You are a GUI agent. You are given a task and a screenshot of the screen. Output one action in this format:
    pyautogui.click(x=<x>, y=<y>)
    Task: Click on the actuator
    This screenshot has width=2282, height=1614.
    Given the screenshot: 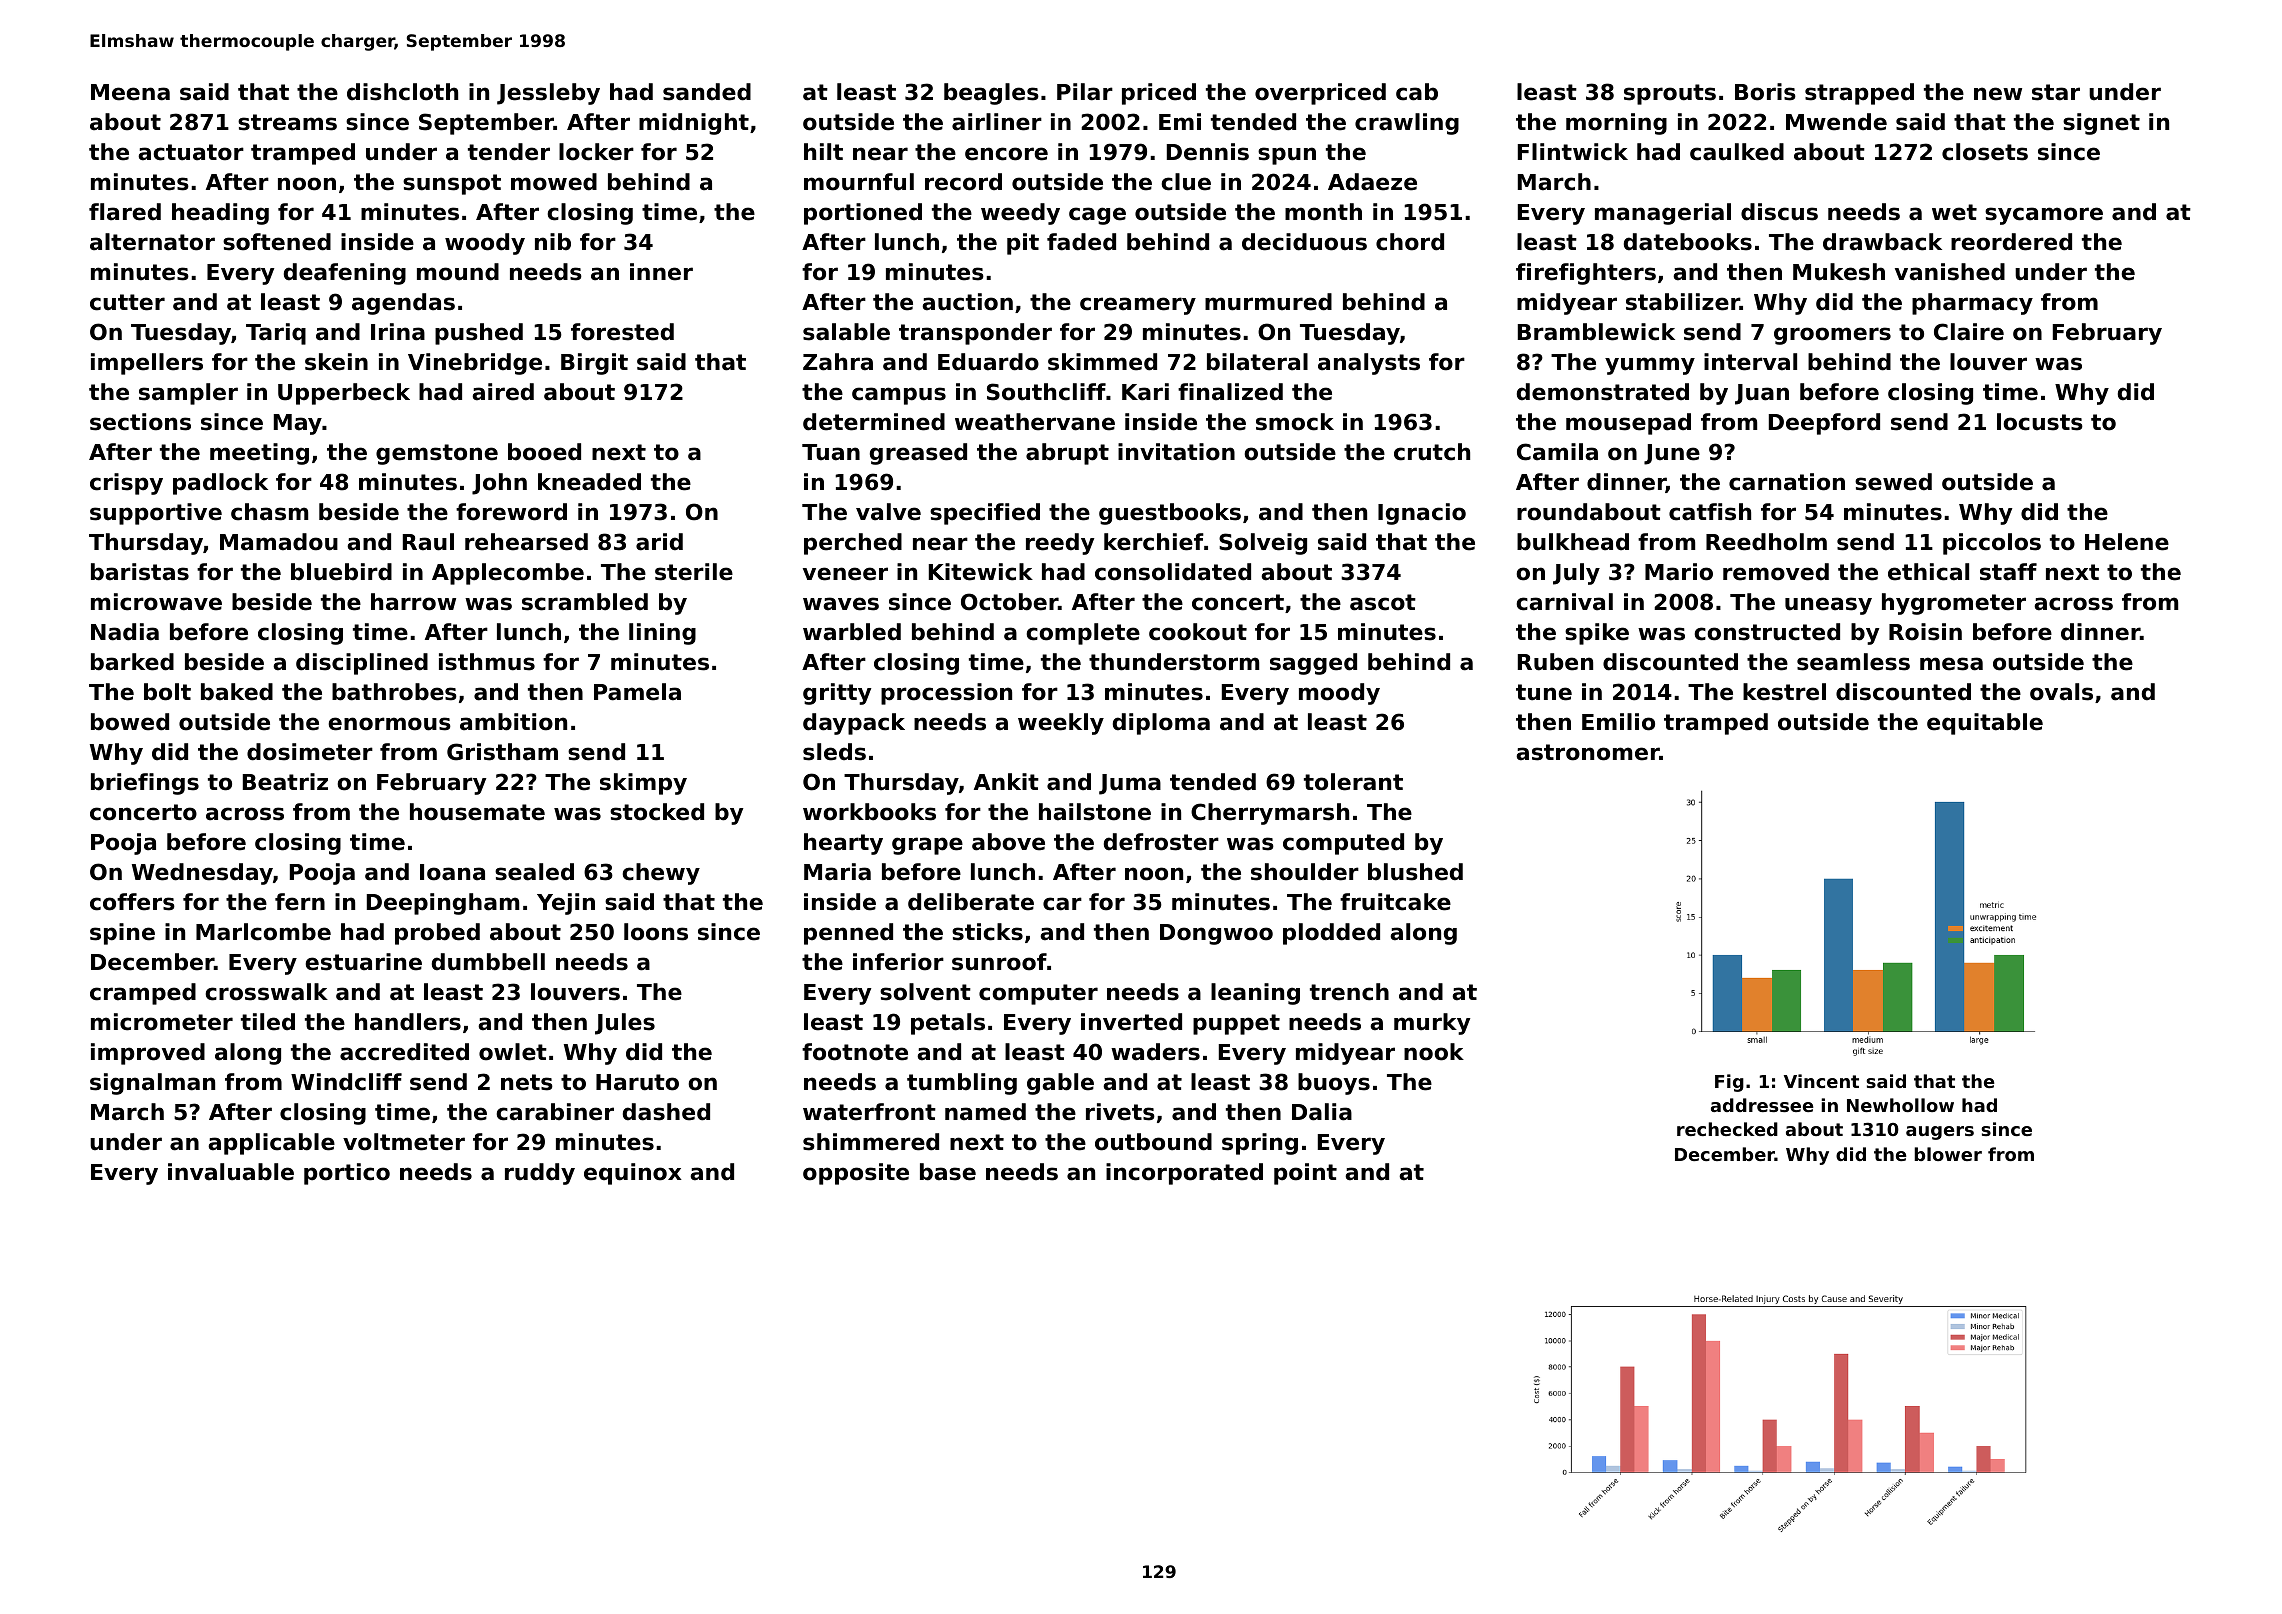 What is the action you would take?
    pyautogui.click(x=191, y=152)
